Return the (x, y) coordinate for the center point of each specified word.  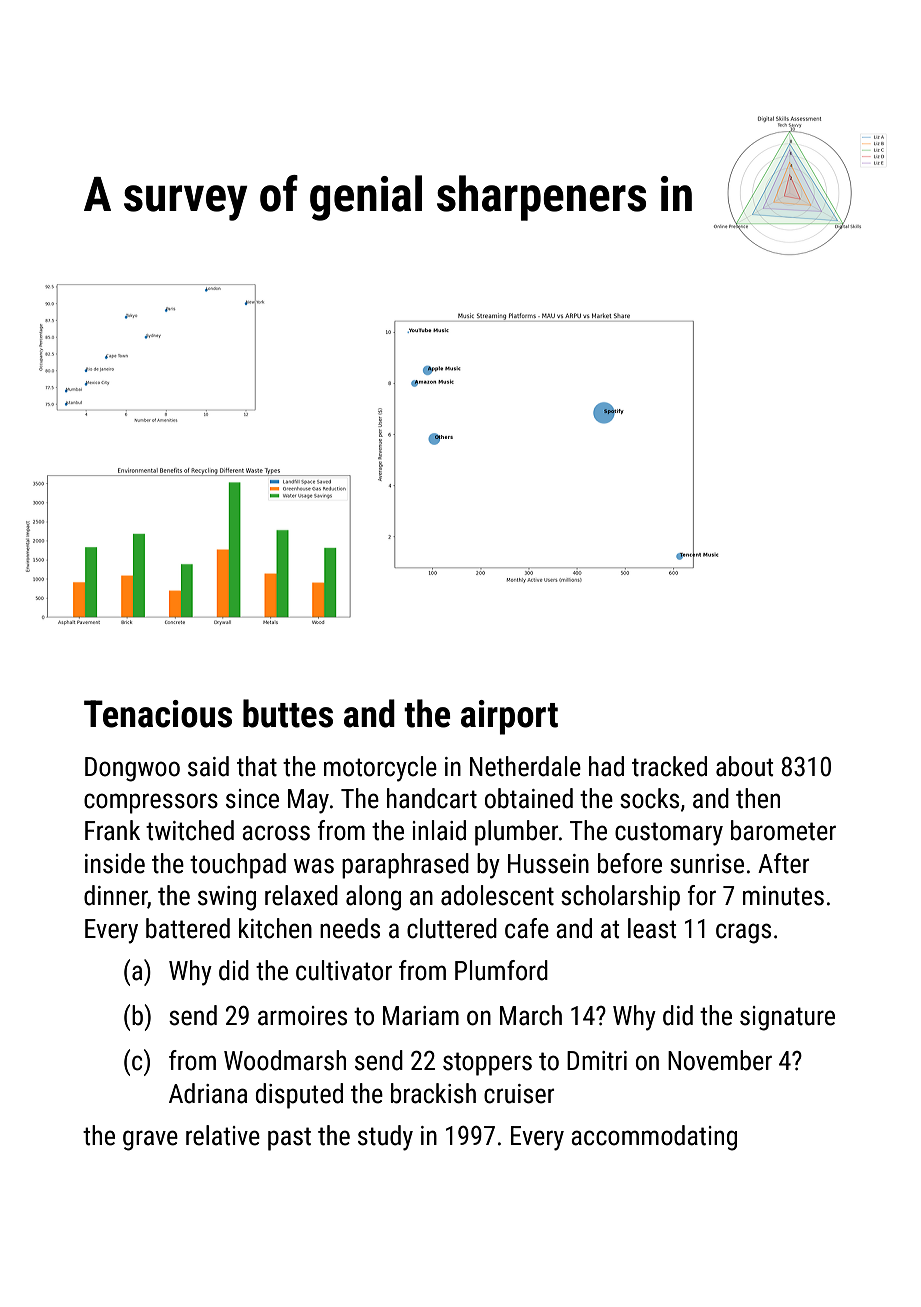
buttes (288, 713)
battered (188, 928)
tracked (669, 766)
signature (787, 1018)
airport (509, 717)
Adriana (208, 1093)
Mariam (421, 1016)
